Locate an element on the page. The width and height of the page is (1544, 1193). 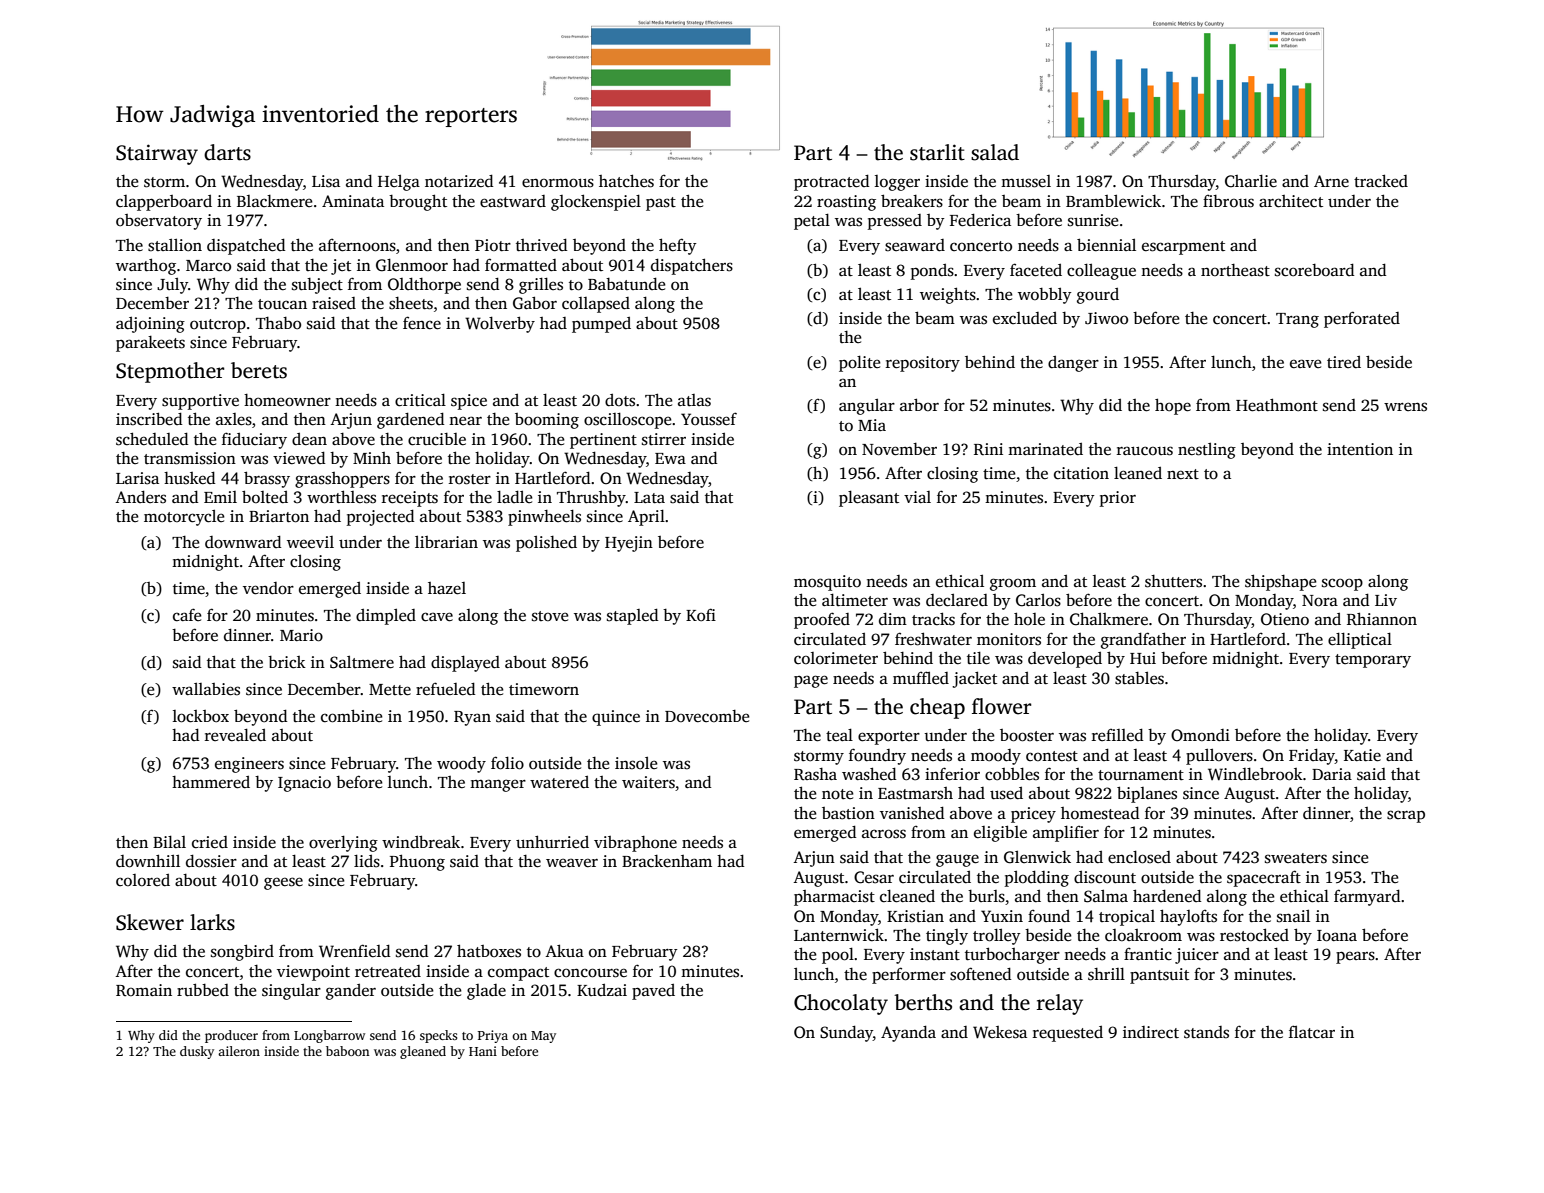
tracked is located at coordinates (1381, 181).
